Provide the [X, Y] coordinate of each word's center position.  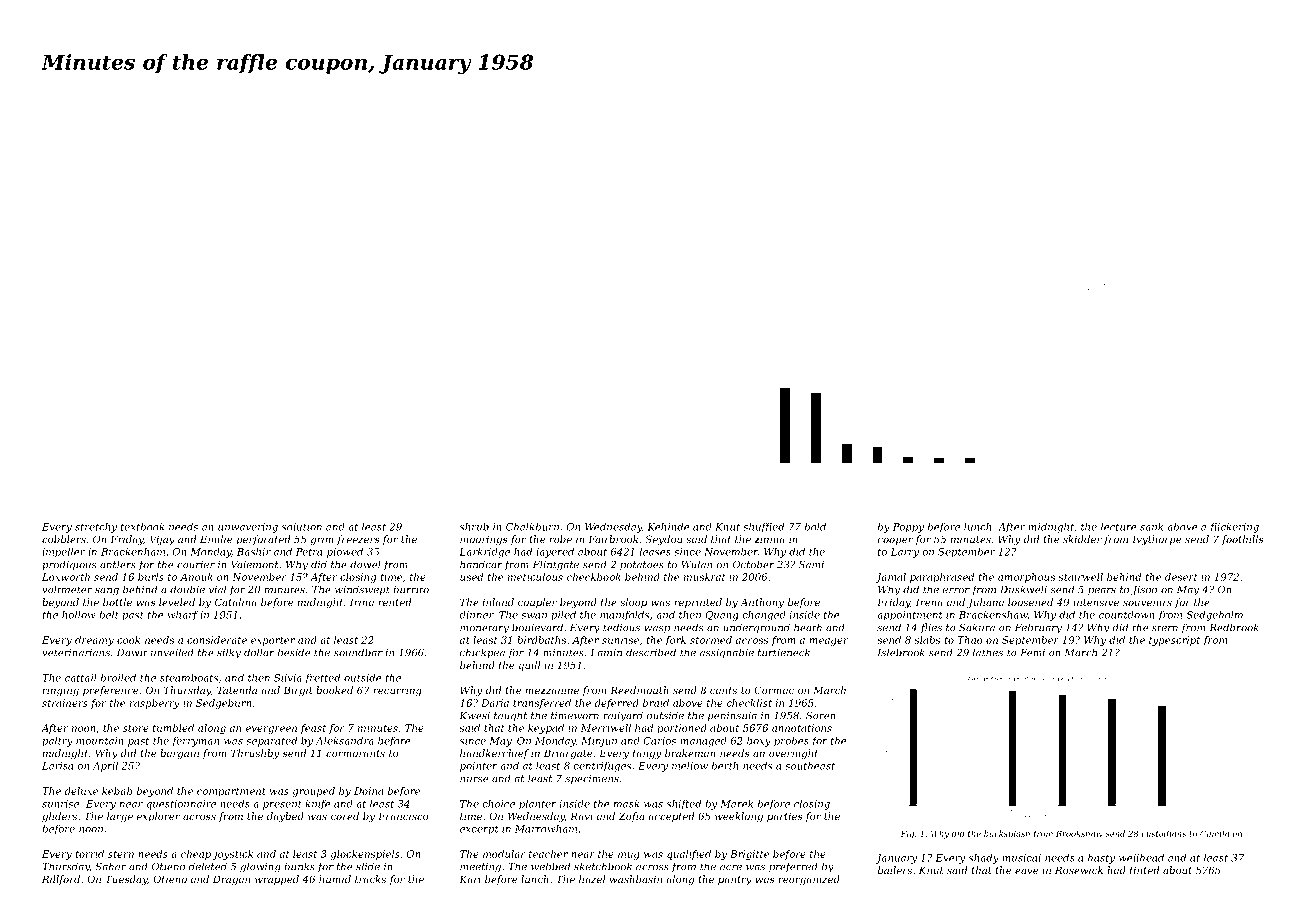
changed [764, 616]
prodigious [69, 565]
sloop [633, 603]
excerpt [479, 830]
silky [229, 653]
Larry [905, 553]
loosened [1030, 602]
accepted [671, 817]
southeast [810, 766]
